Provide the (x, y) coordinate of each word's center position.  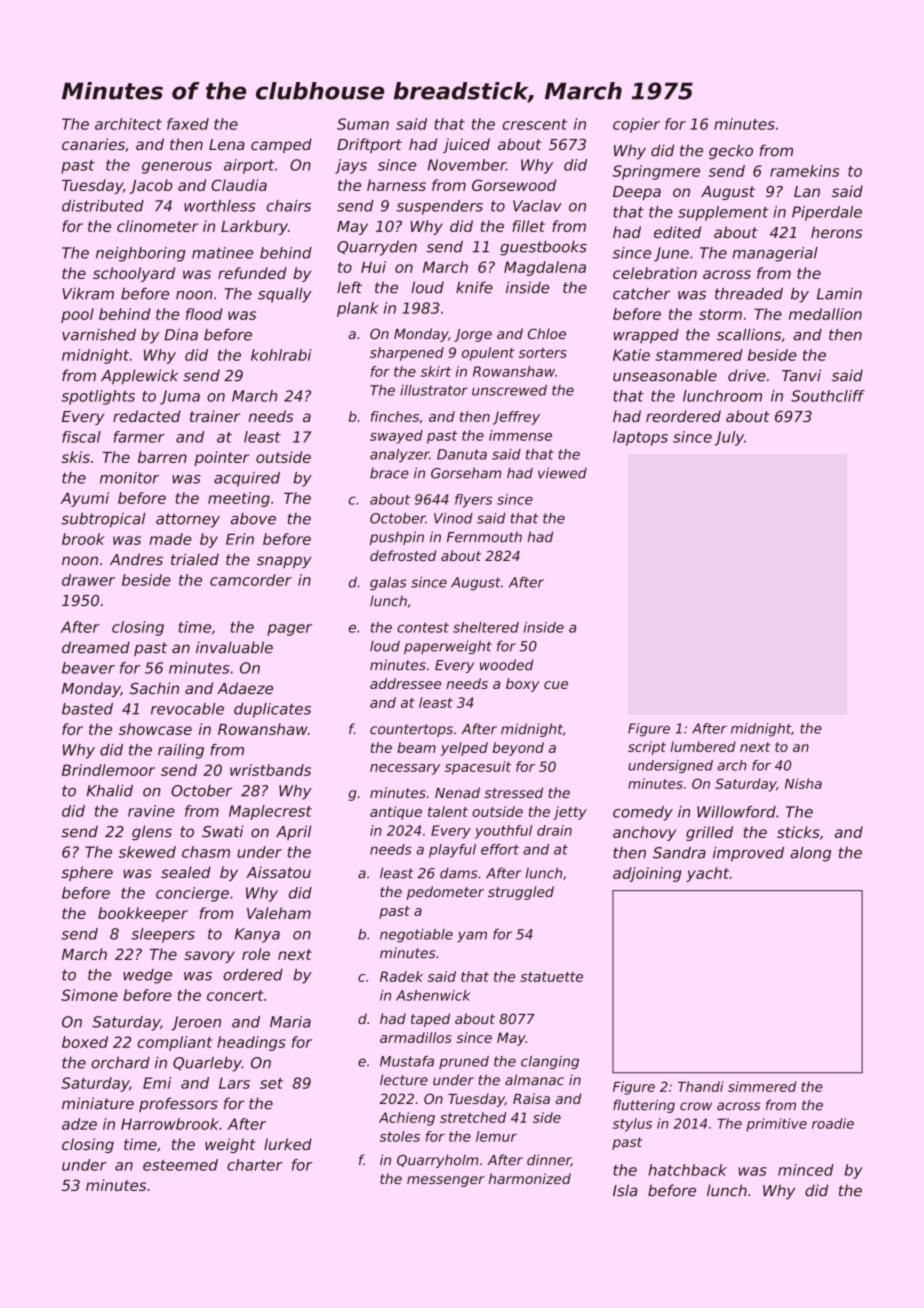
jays (351, 166)
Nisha (803, 783)
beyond (518, 749)
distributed (103, 206)
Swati (222, 831)
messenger (446, 1181)
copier (636, 125)
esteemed (180, 1165)
